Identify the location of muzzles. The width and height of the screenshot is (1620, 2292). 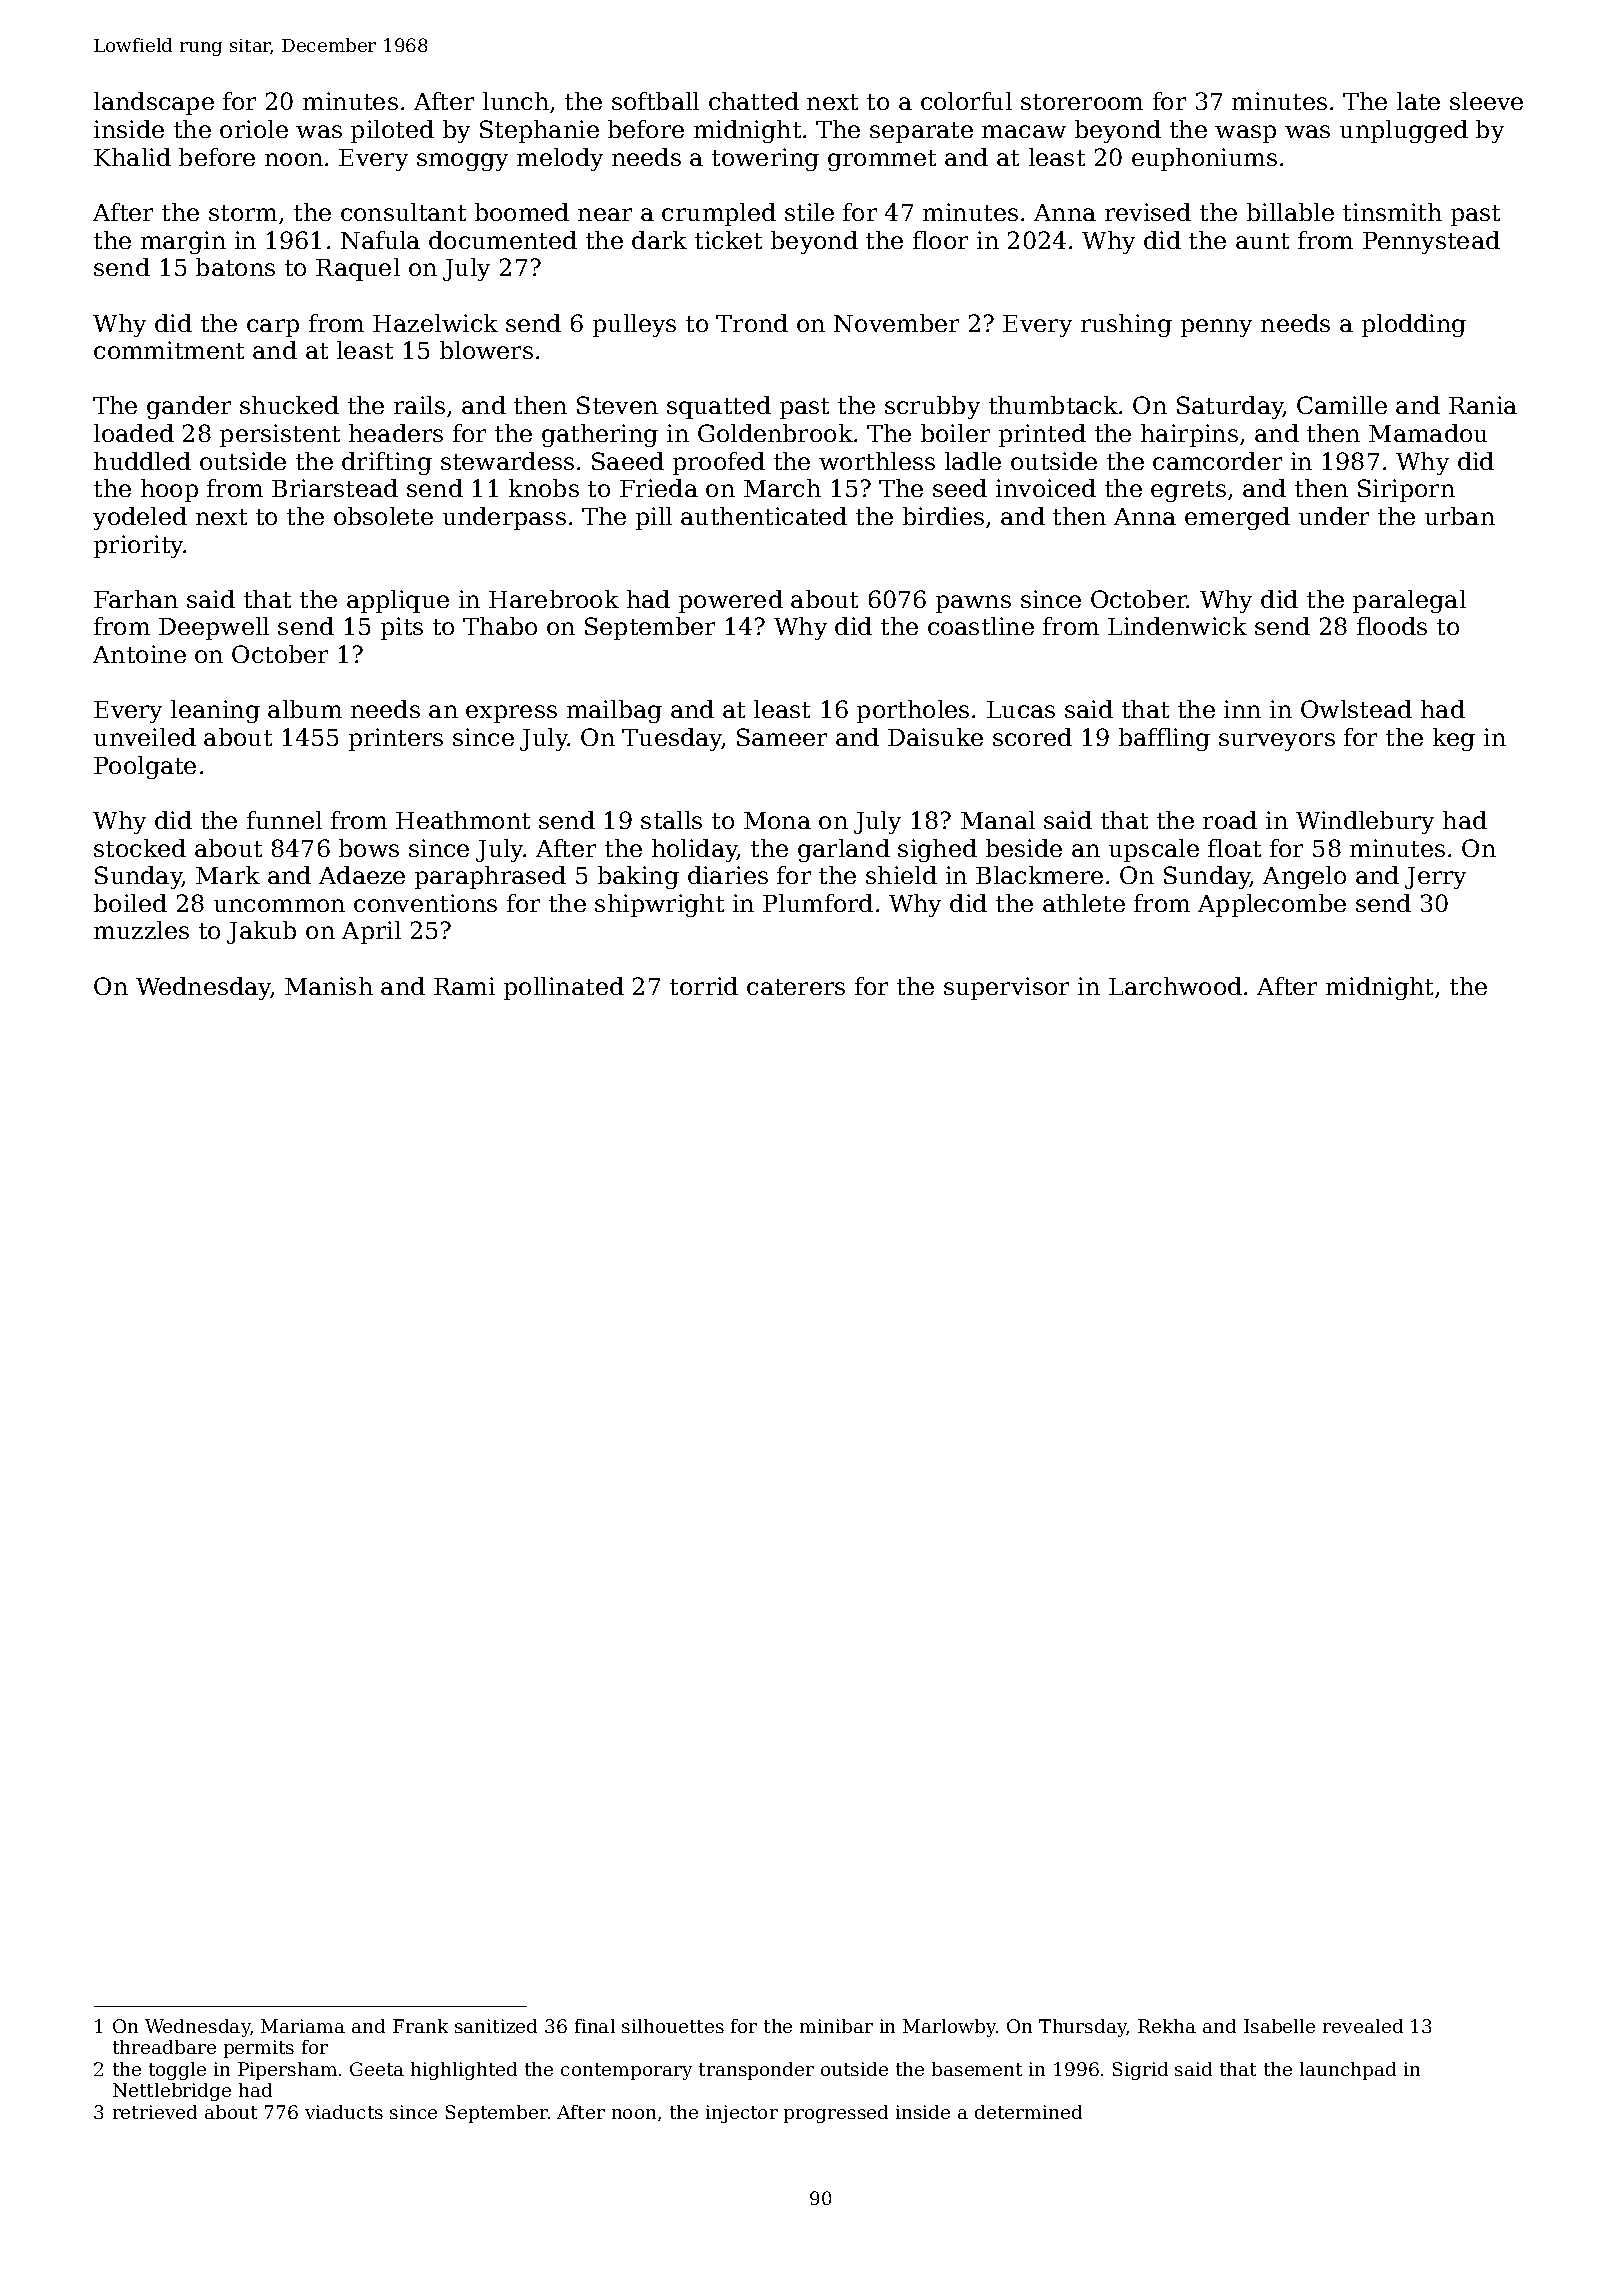
(141, 930).
